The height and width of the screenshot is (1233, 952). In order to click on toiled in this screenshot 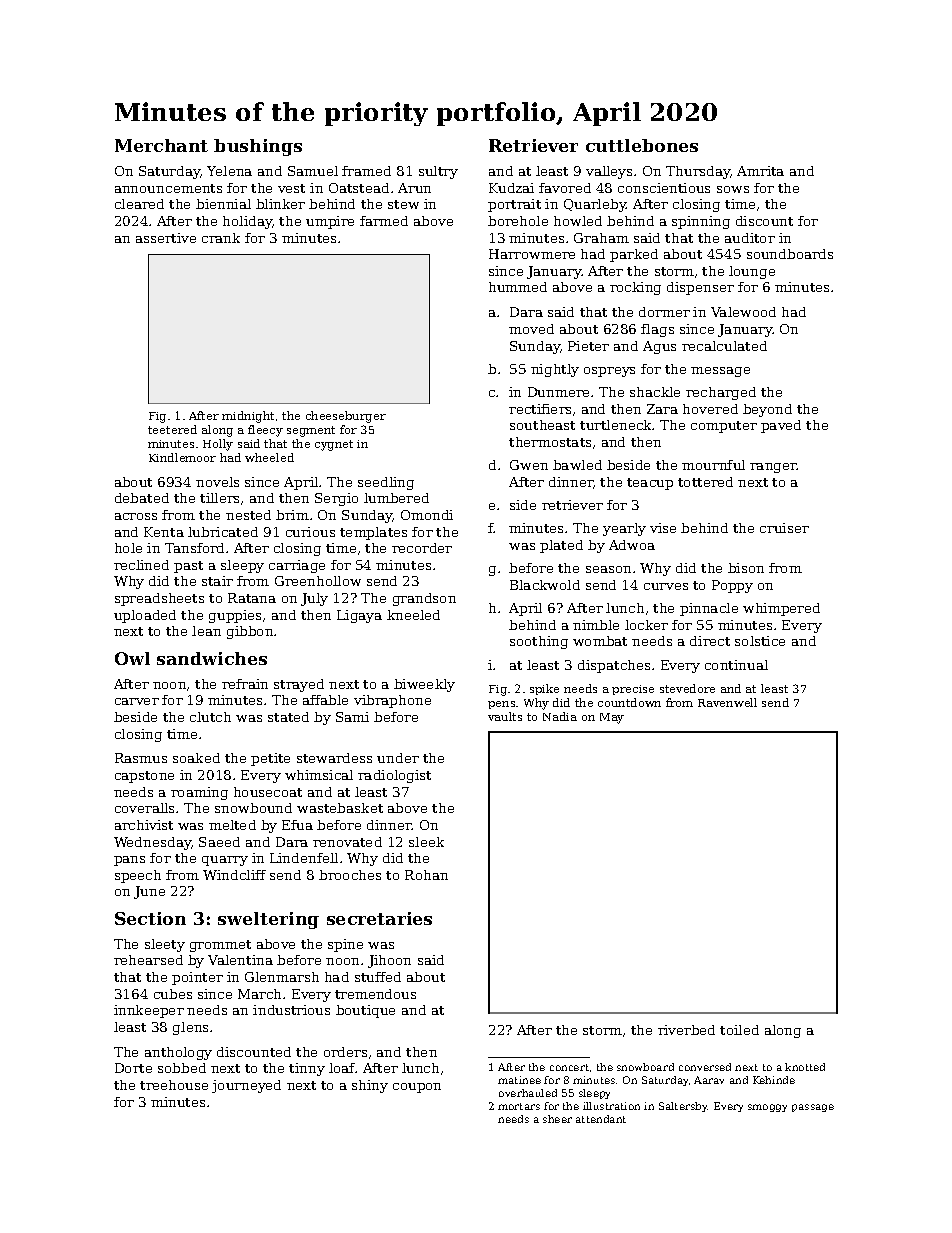, I will do `click(739, 1030)`.
